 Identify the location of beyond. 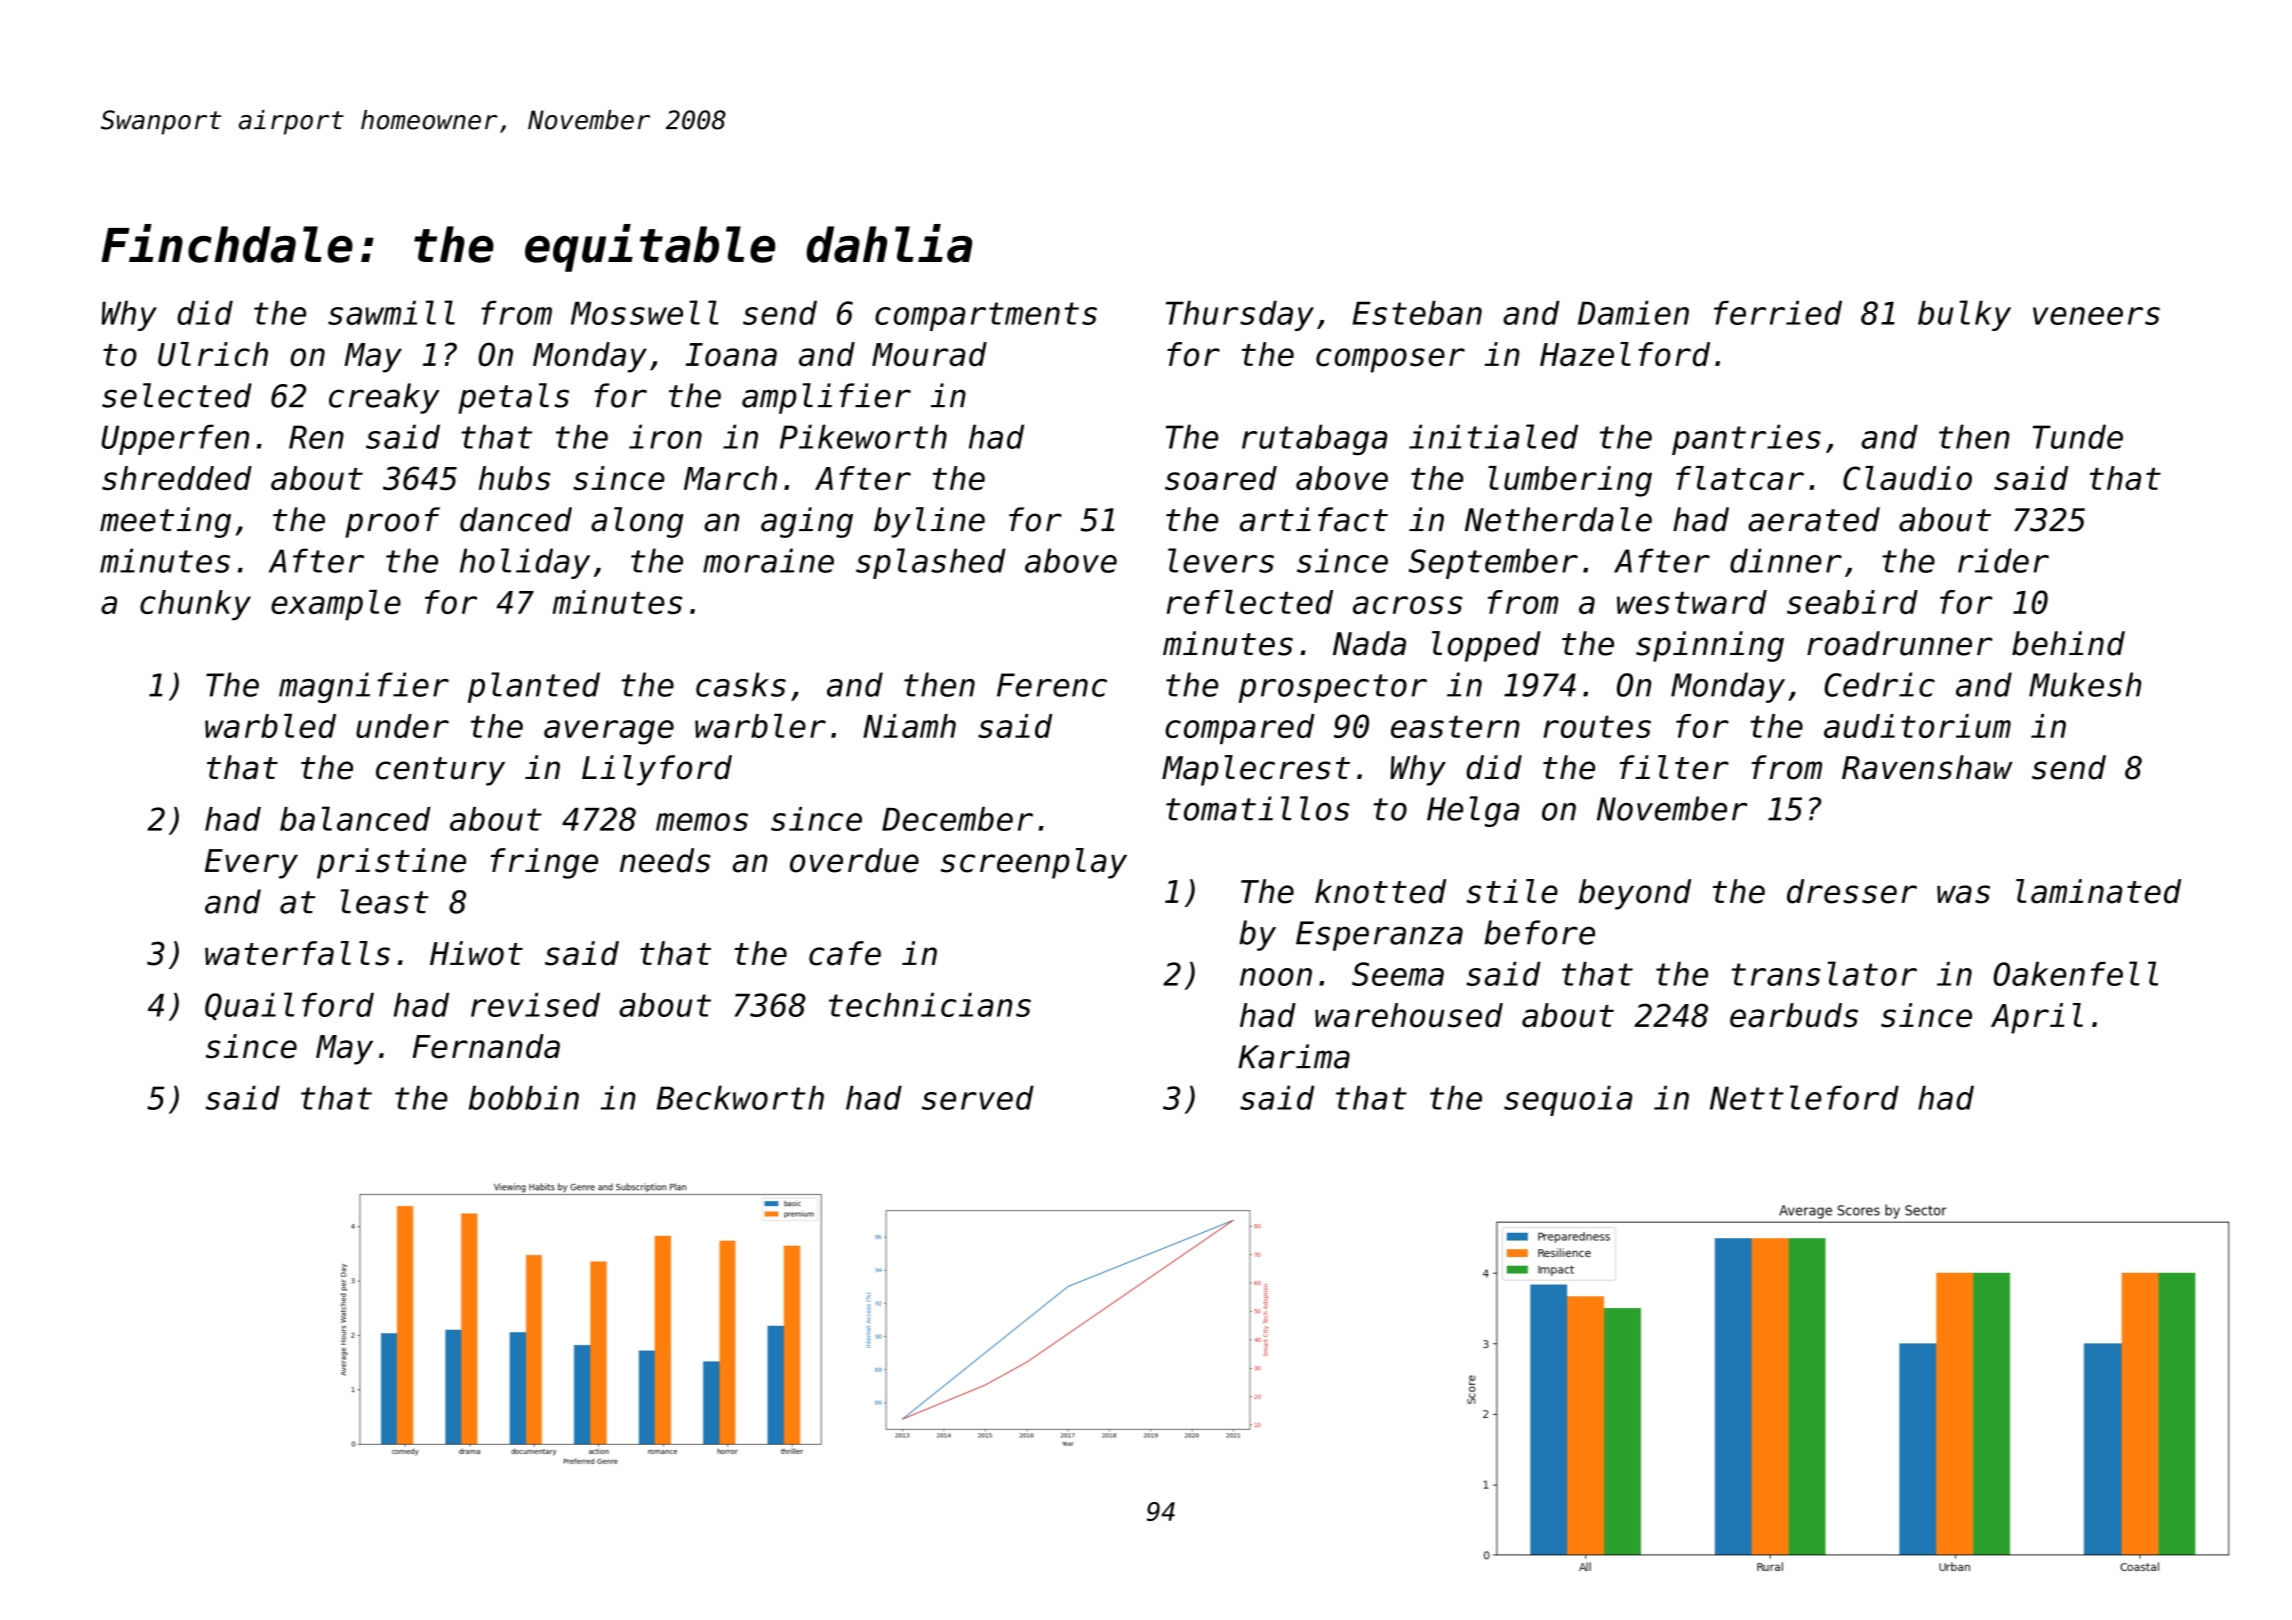
(1635, 894).
